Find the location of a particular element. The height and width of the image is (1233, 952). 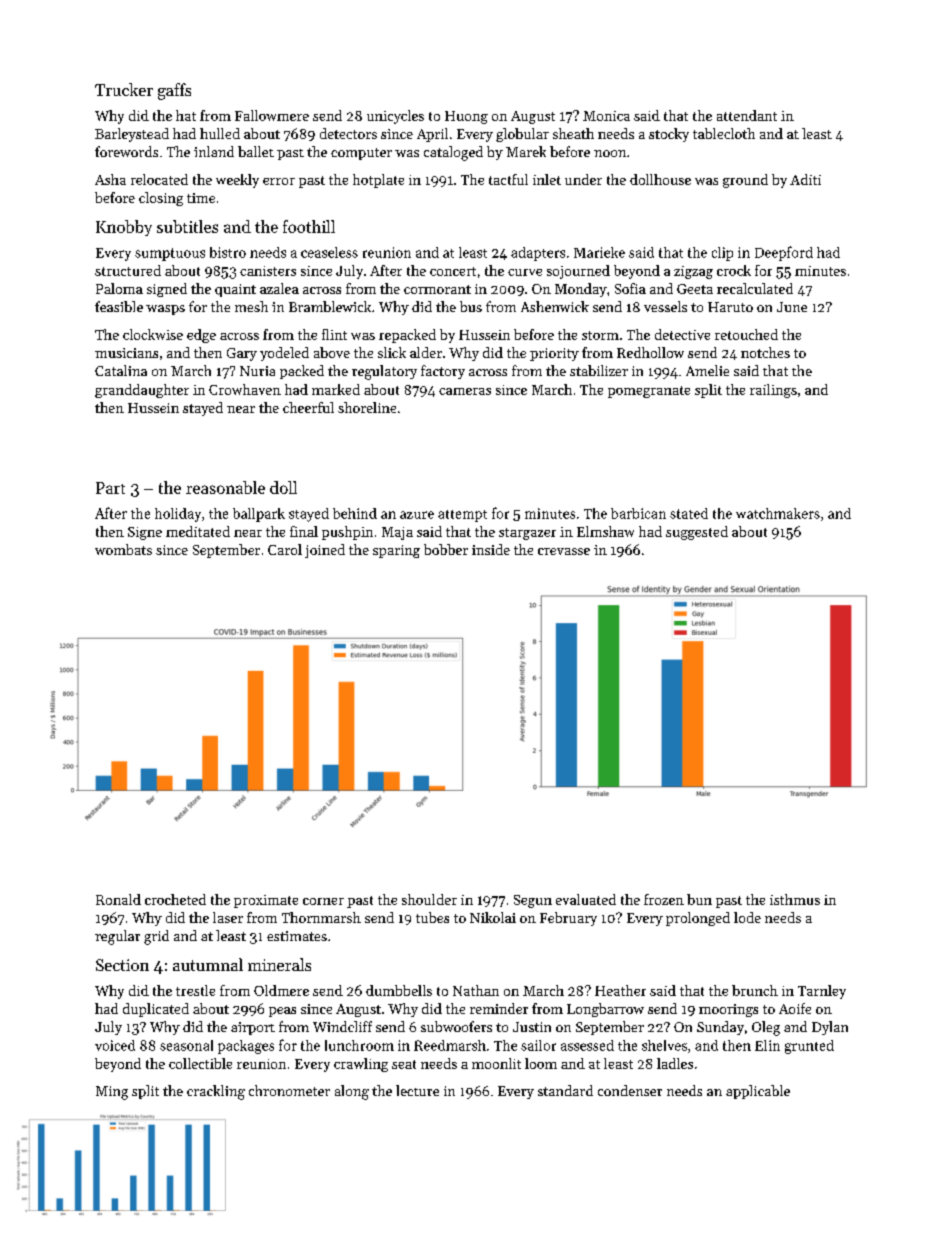

attendant is located at coordinates (747, 115).
